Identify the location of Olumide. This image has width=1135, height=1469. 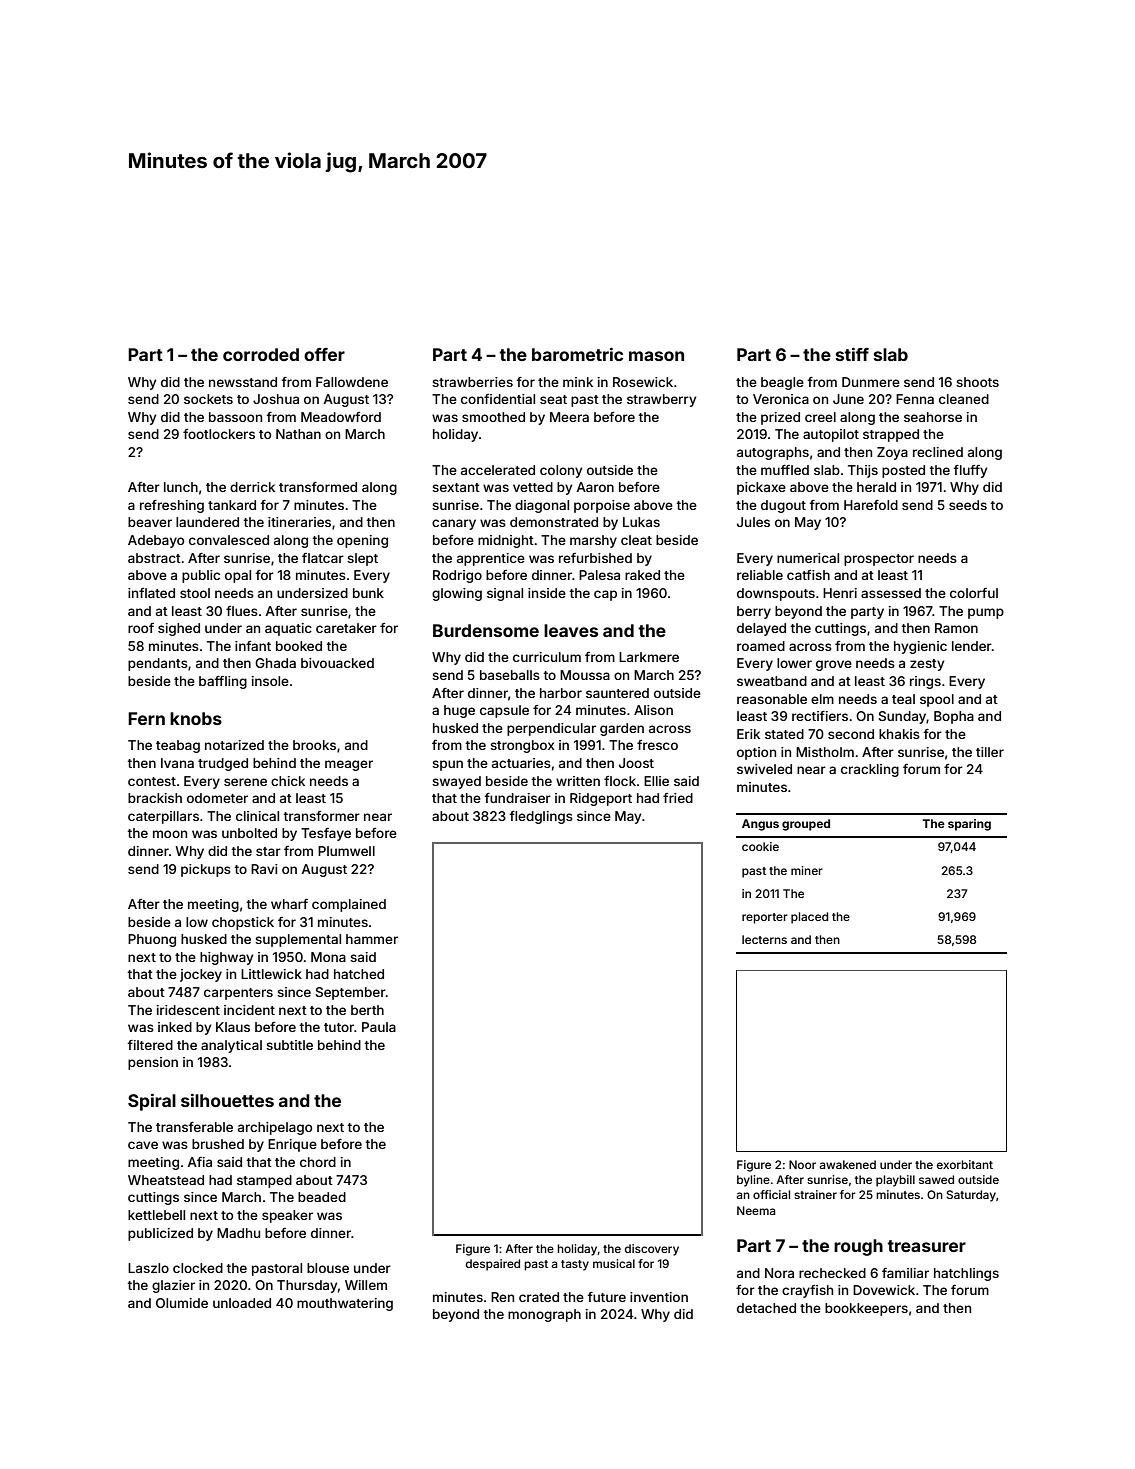
(182, 1303).
